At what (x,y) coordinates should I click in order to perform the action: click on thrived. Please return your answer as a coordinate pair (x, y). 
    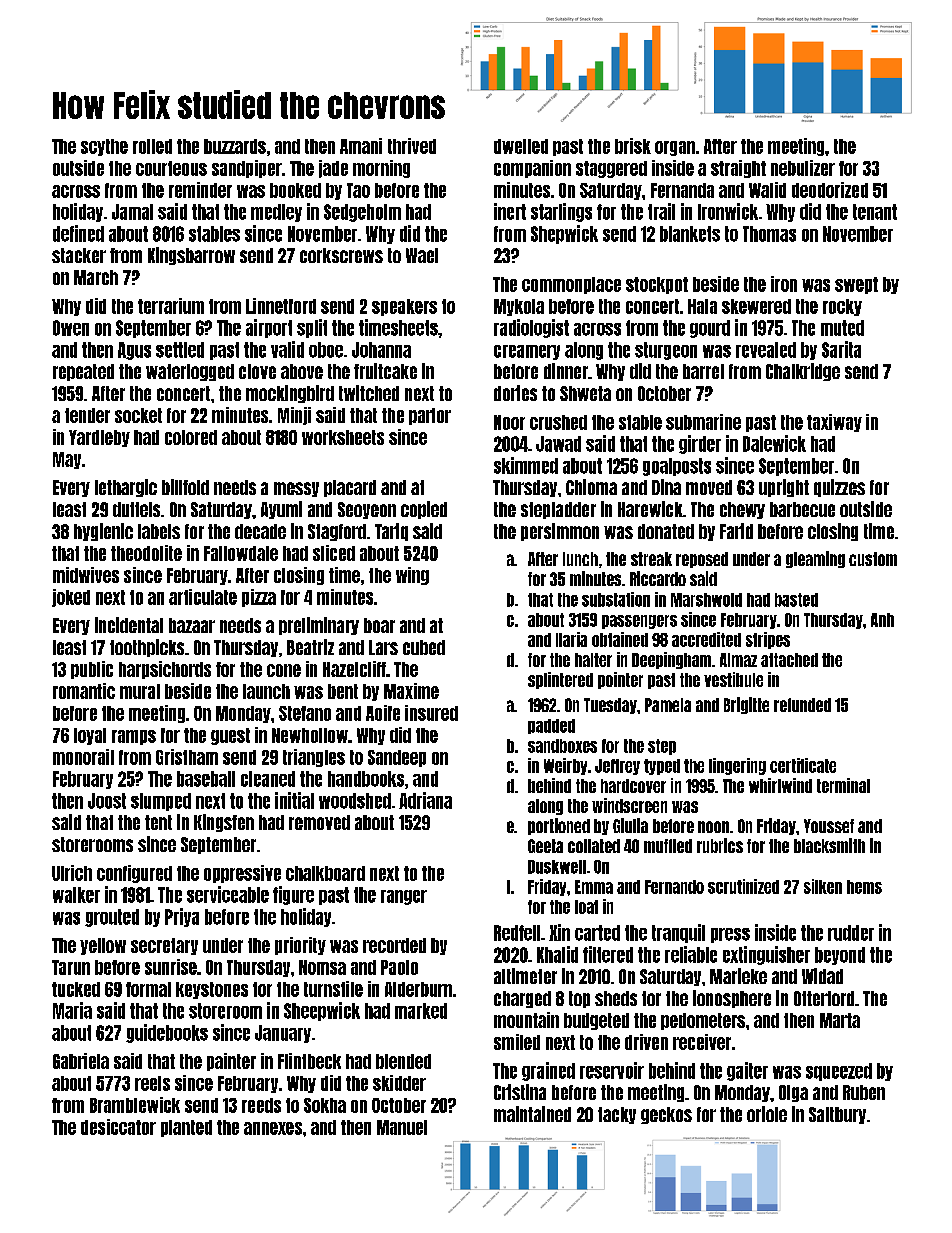
    Looking at the image, I should click on (412, 146).
